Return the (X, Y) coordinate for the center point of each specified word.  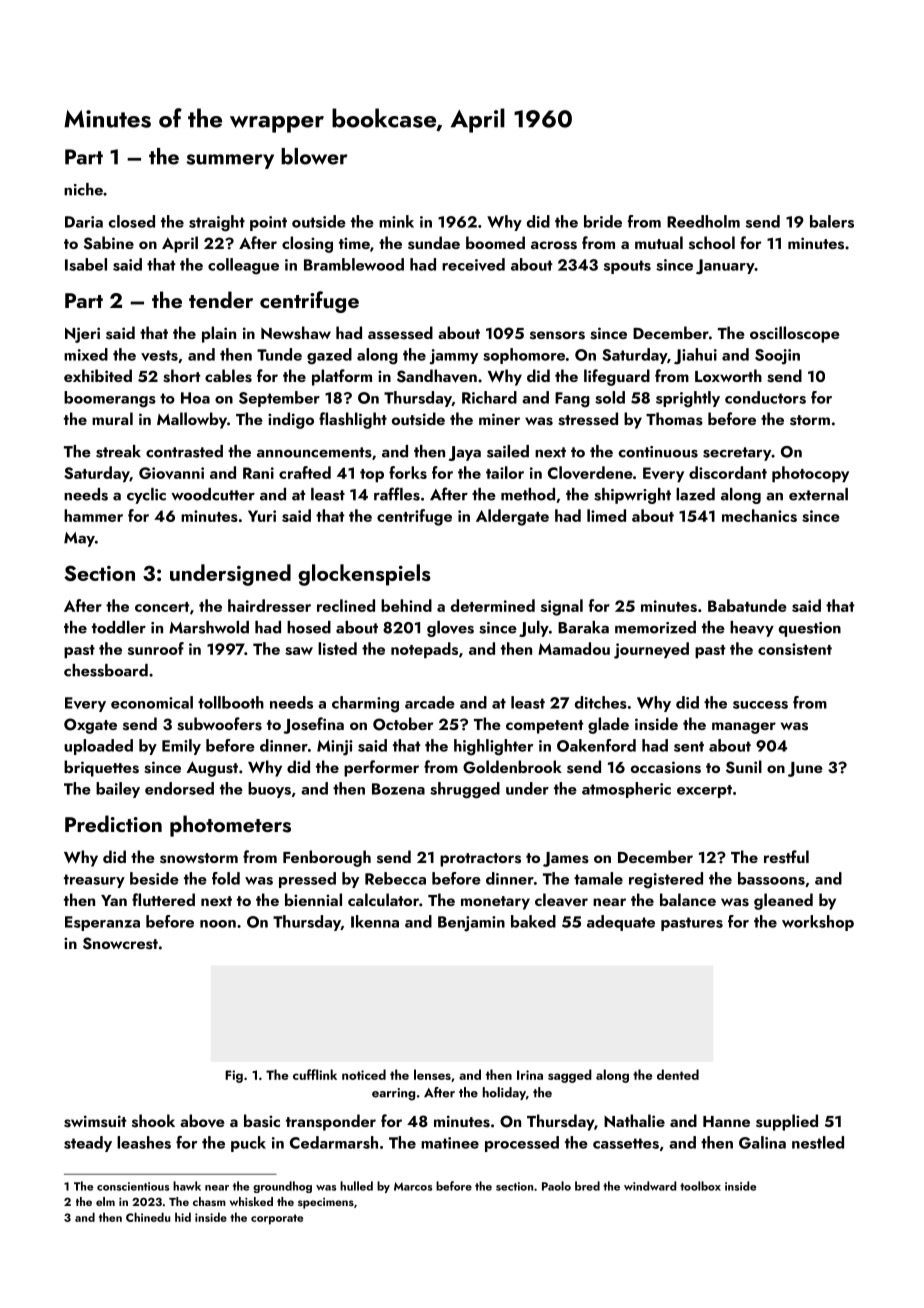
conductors (765, 397)
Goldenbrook (512, 767)
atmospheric (626, 790)
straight (217, 223)
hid (183, 1217)
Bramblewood (354, 264)
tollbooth (231, 702)
